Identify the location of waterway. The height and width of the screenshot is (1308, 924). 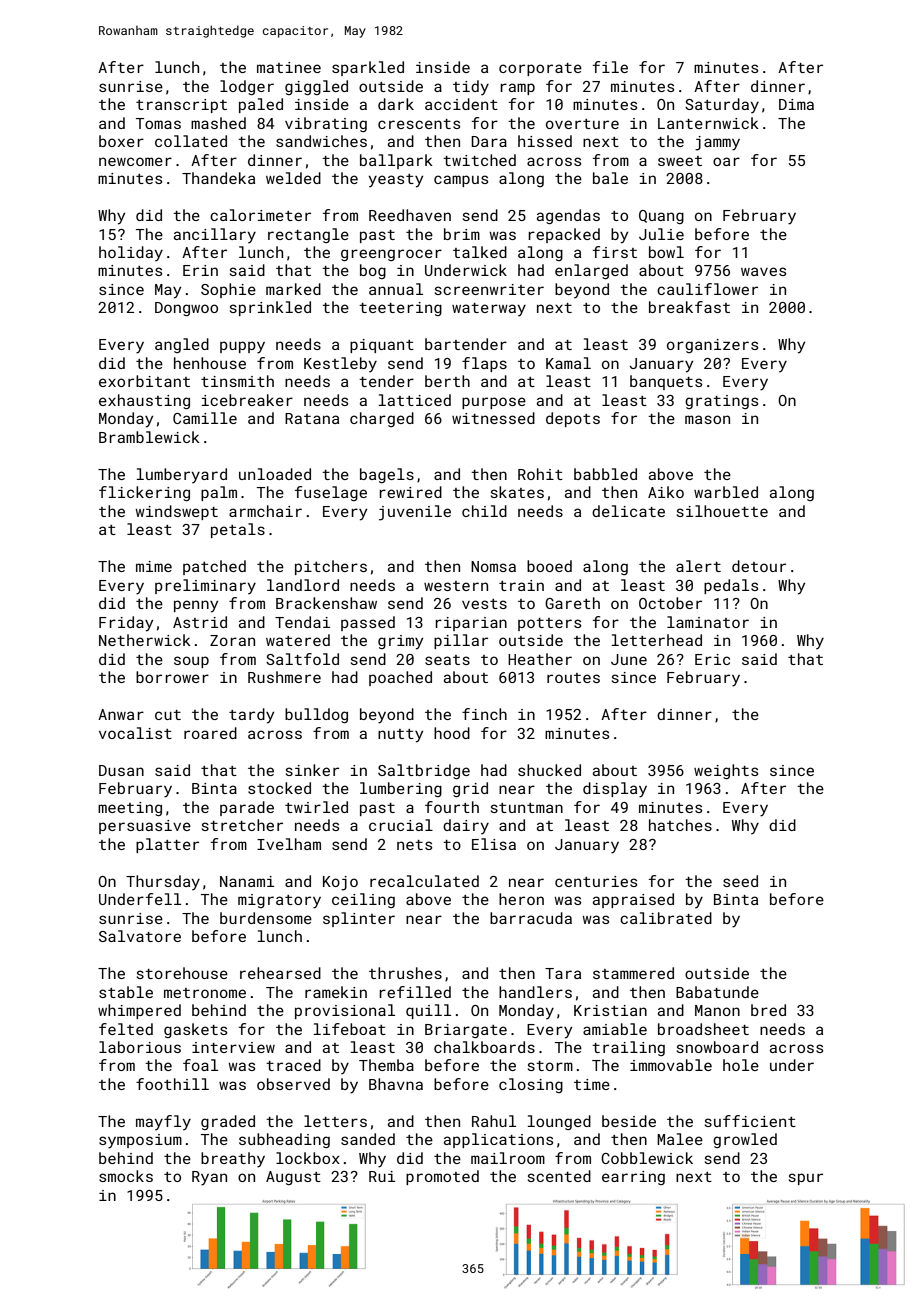
(489, 309).
